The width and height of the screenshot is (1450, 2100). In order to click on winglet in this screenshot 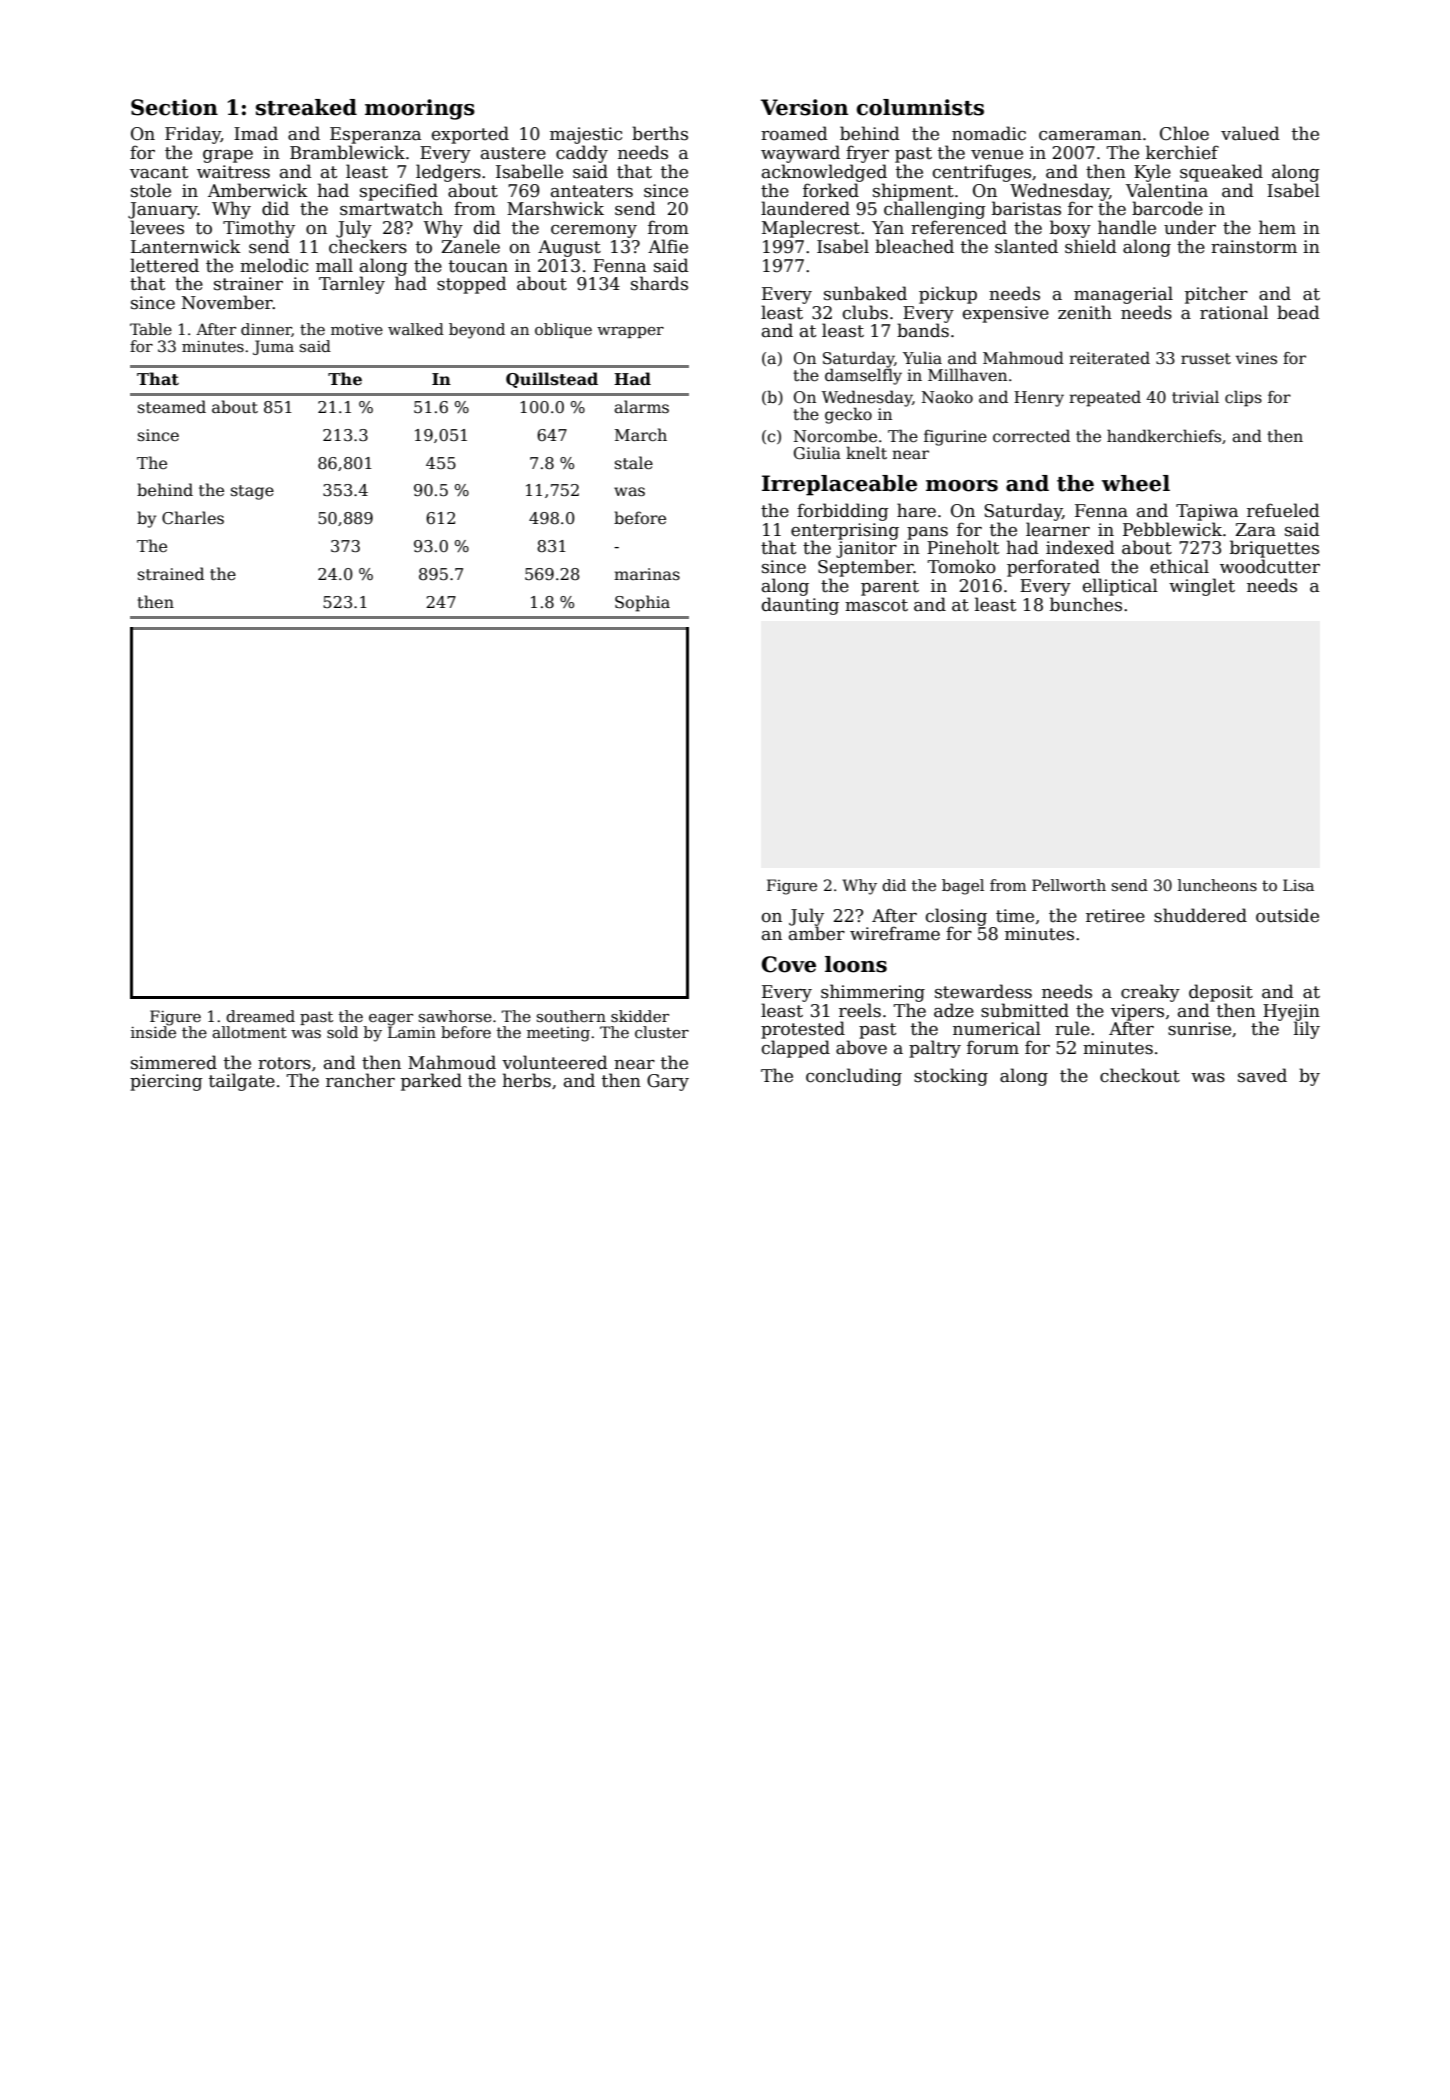, I will do `click(1202, 587)`.
